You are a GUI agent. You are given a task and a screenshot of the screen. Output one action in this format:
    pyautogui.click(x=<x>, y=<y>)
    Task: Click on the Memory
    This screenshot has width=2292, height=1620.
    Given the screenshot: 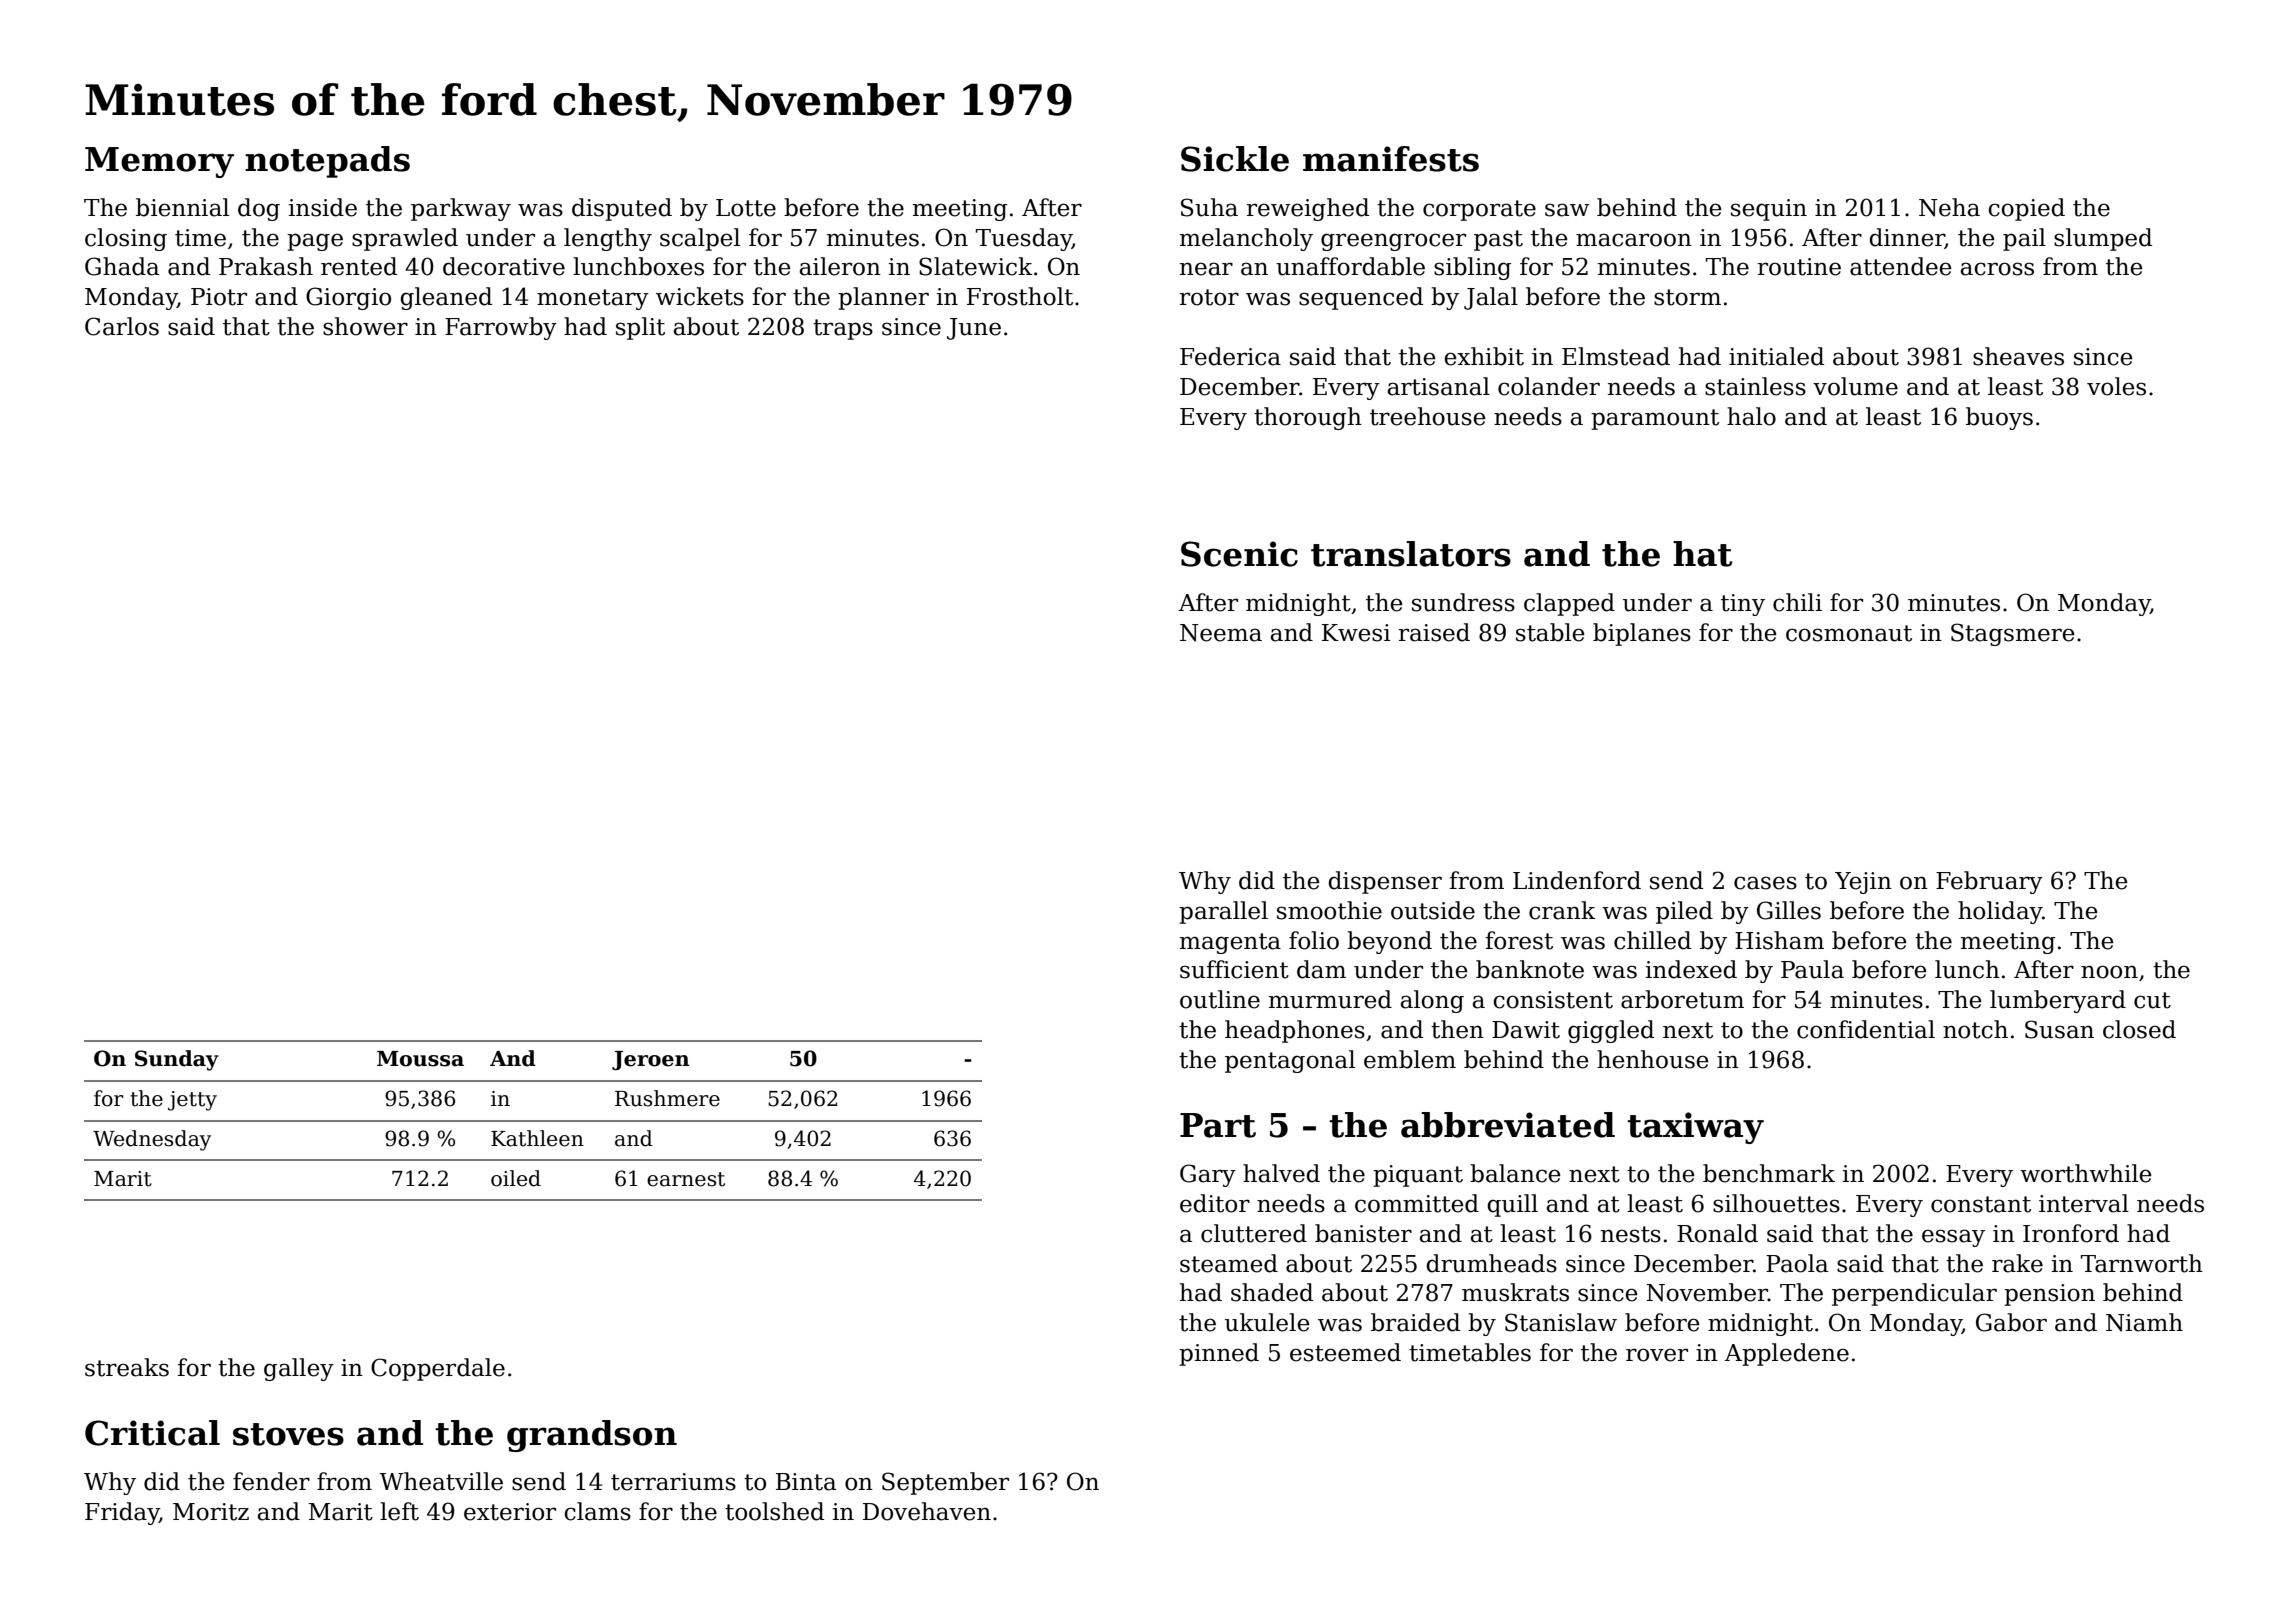 What is the action you would take?
    pyautogui.click(x=159, y=162)
